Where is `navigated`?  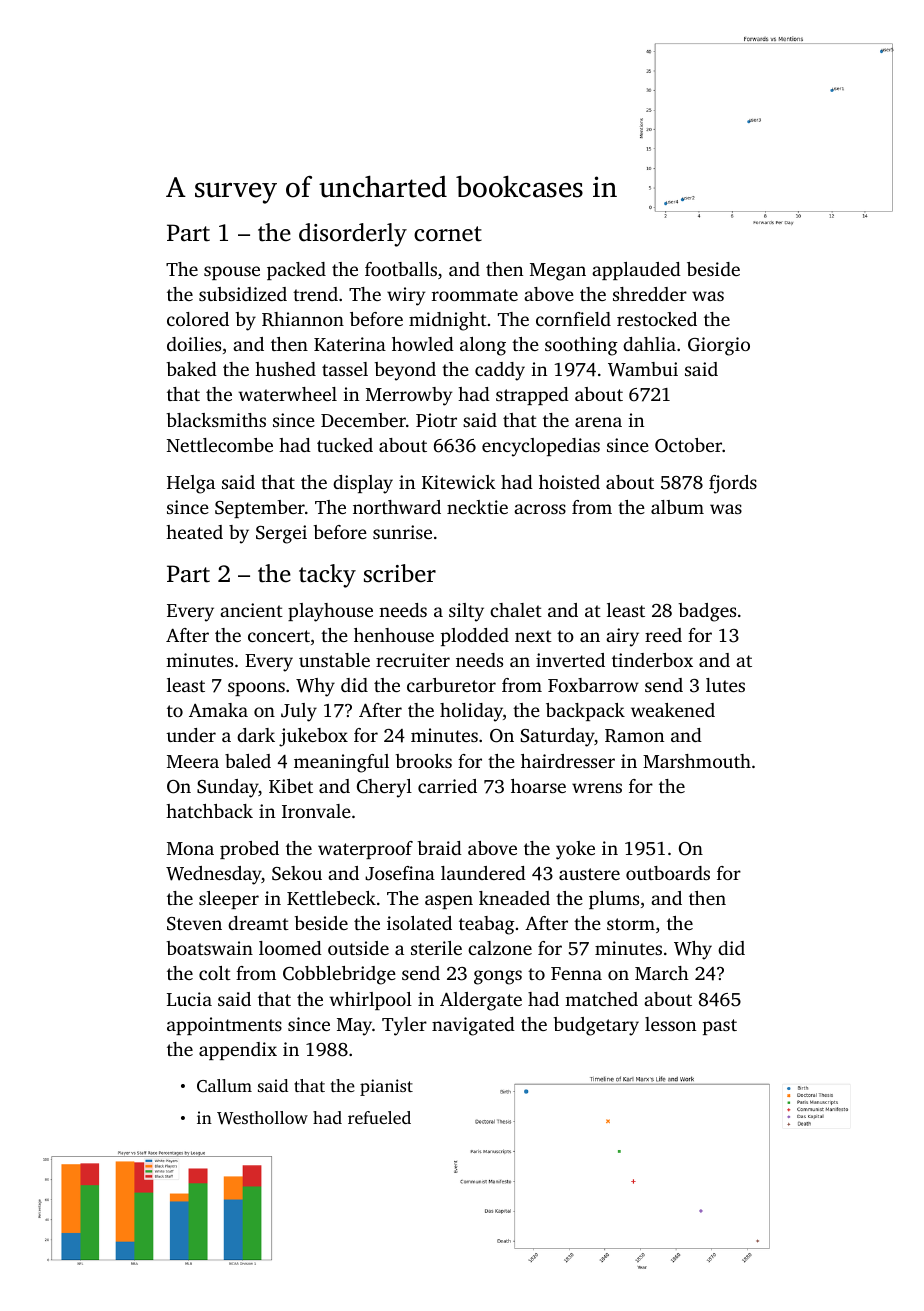
navigated is located at coordinates (473, 1026).
